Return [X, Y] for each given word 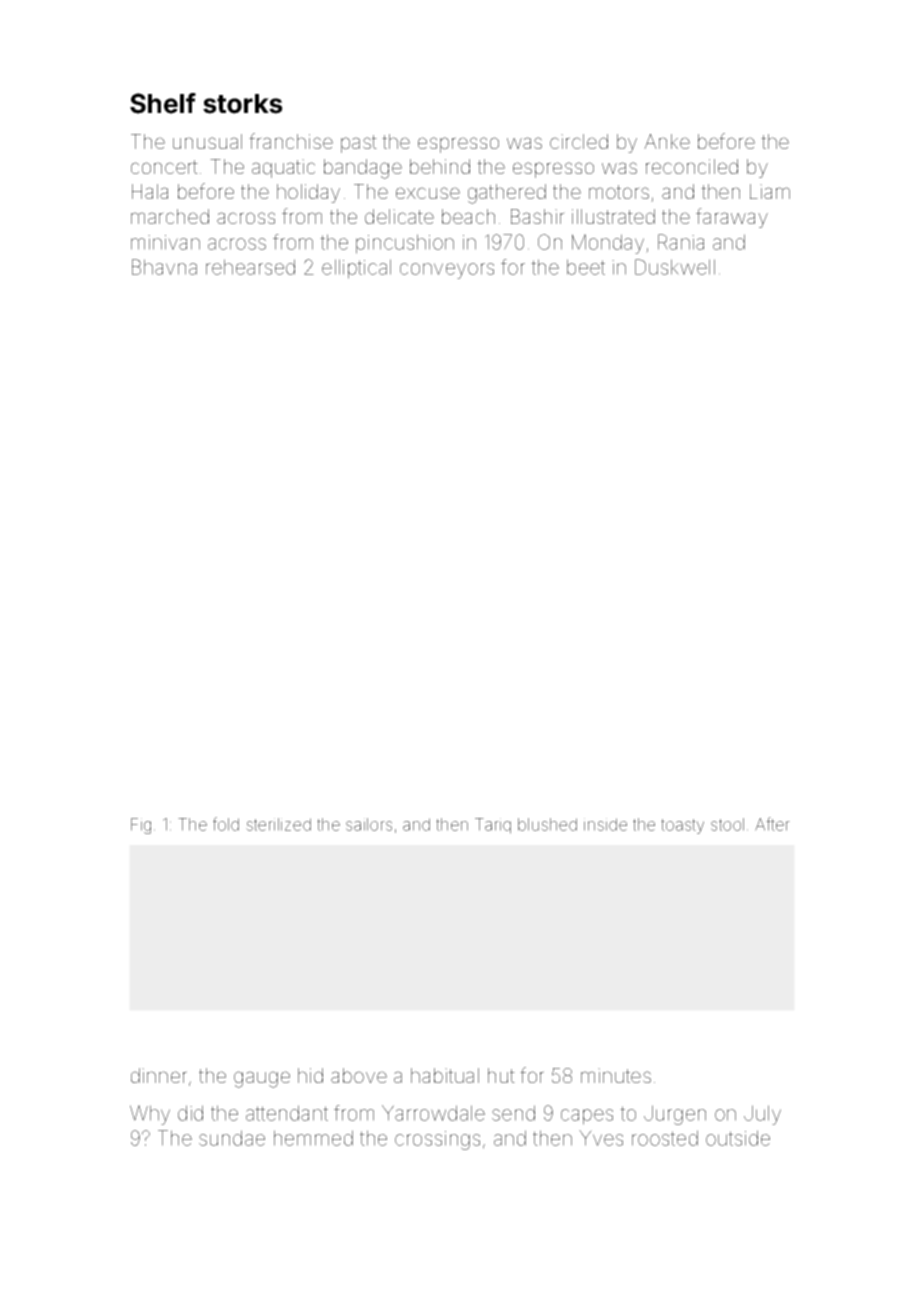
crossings [437, 1140]
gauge [262, 1079]
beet [586, 267]
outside [738, 1138]
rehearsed [250, 267]
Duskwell [675, 267]
